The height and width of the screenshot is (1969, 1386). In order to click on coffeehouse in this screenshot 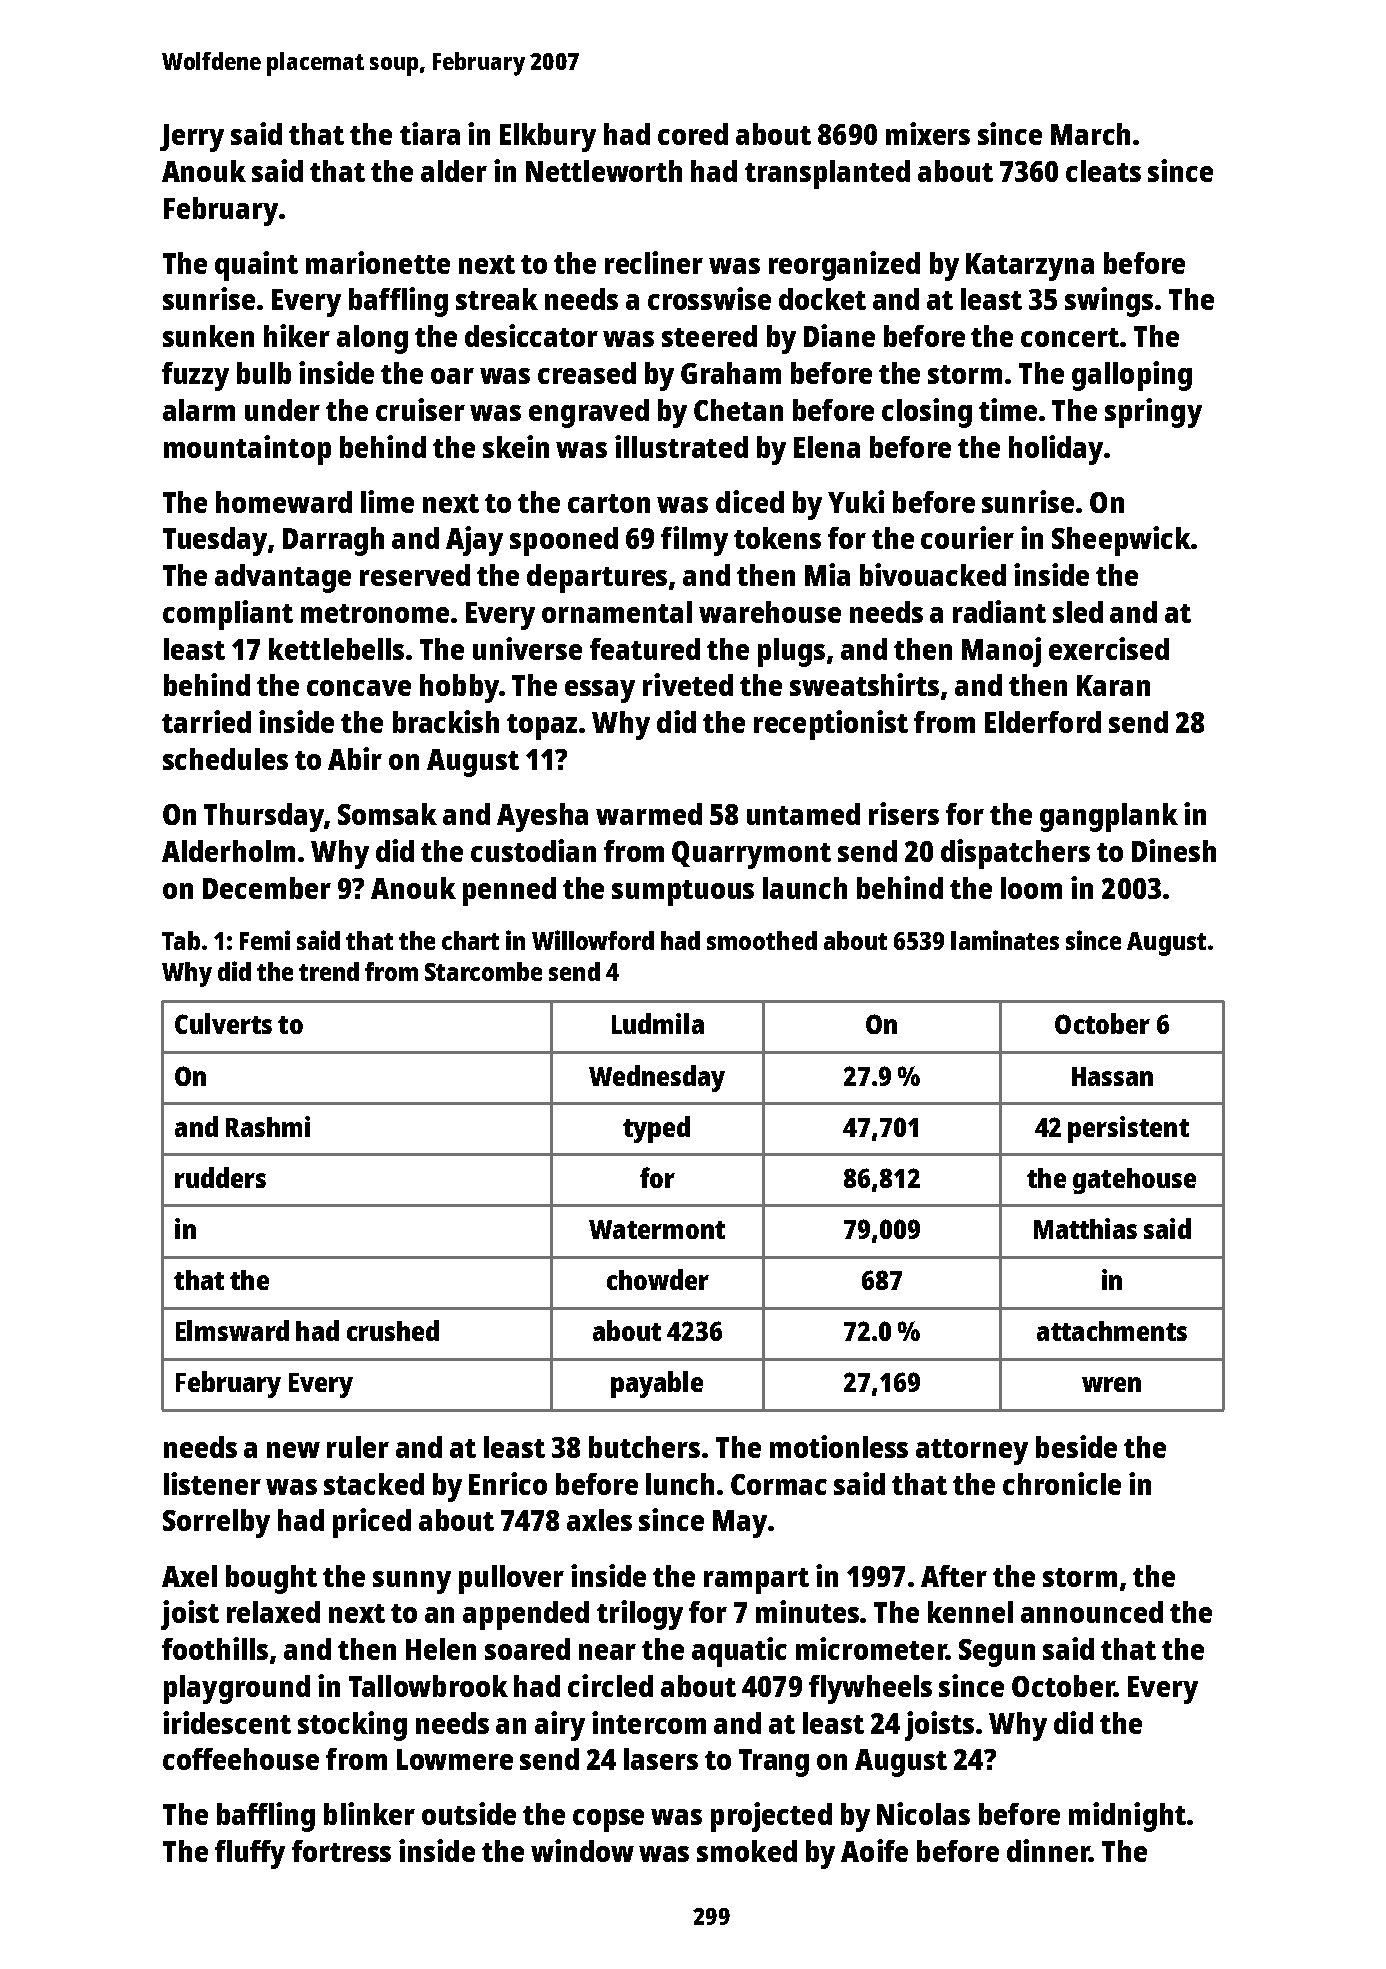, I will do `click(241, 1759)`.
